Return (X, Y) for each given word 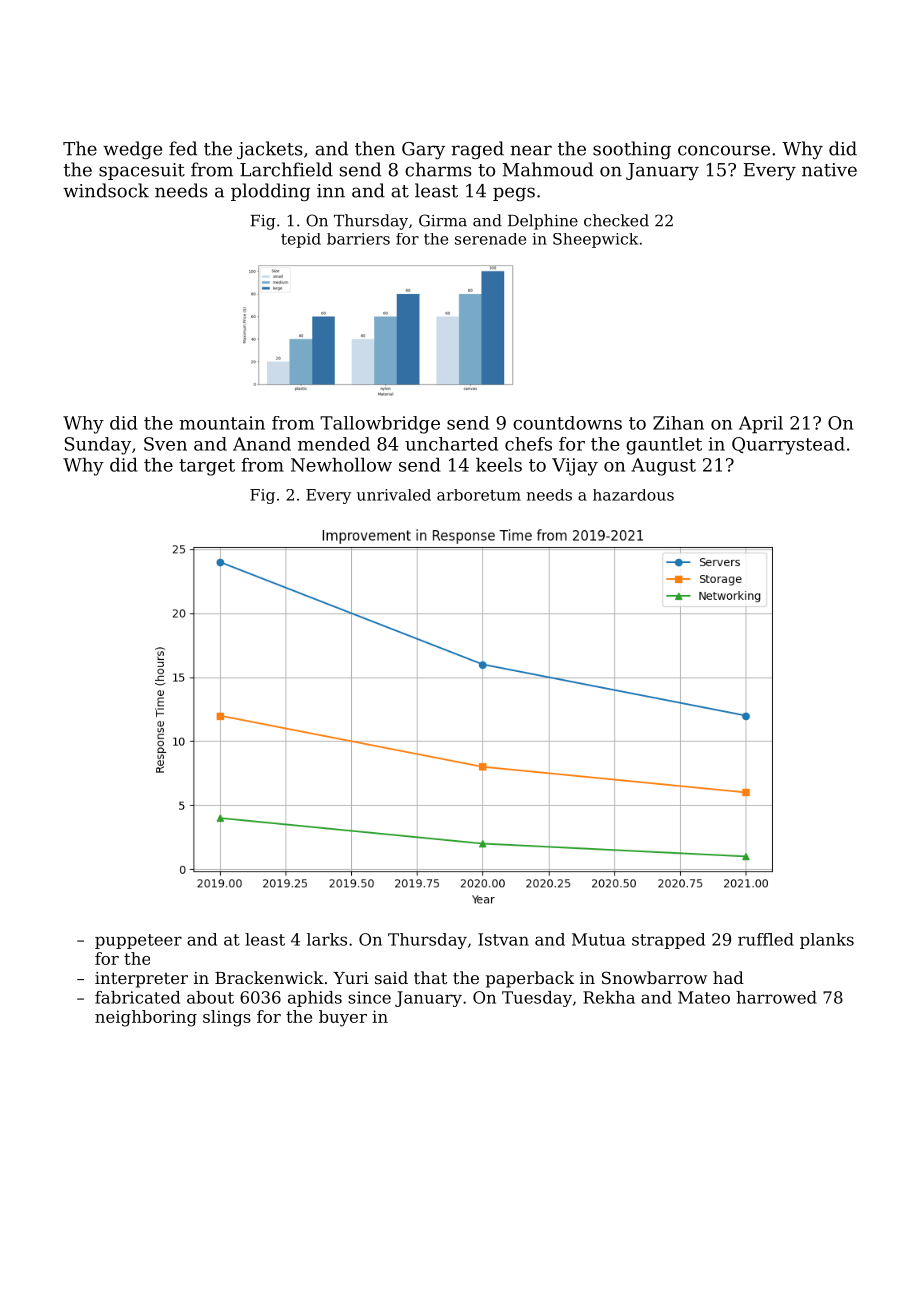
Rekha (609, 997)
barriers (358, 239)
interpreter (141, 980)
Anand (262, 444)
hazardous (633, 495)
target (207, 467)
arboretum (479, 495)
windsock (106, 190)
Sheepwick (595, 240)
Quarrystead (788, 446)
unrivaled (394, 495)
